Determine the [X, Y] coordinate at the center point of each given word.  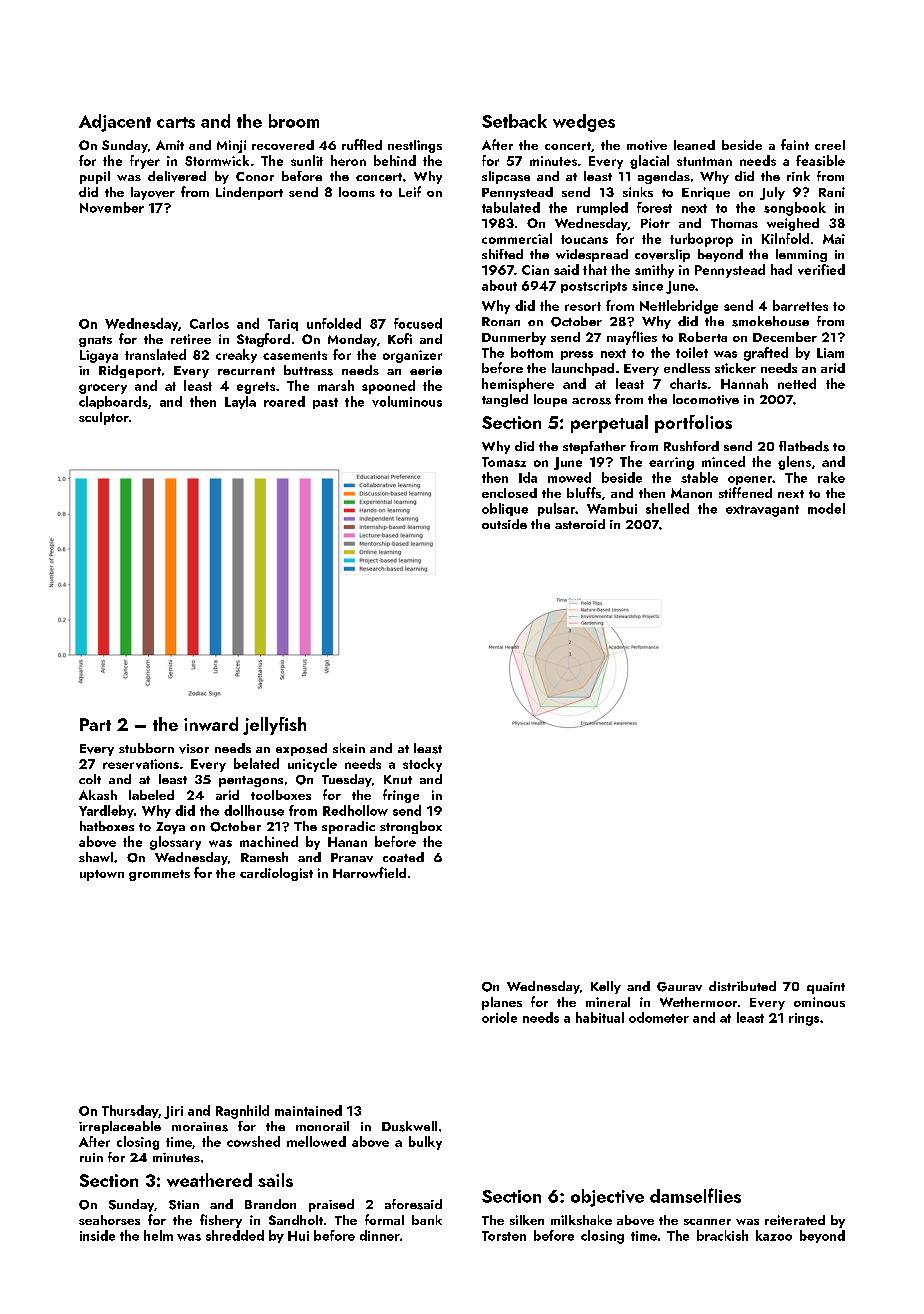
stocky [422, 765]
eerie [426, 370]
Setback [514, 121]
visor [194, 749]
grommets [159, 875]
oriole [499, 1017]
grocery [103, 389]
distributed [742, 986]
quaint [826, 988]
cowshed [253, 1141]
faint [795, 144]
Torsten [504, 1236]
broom [294, 121]
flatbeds [804, 446]
